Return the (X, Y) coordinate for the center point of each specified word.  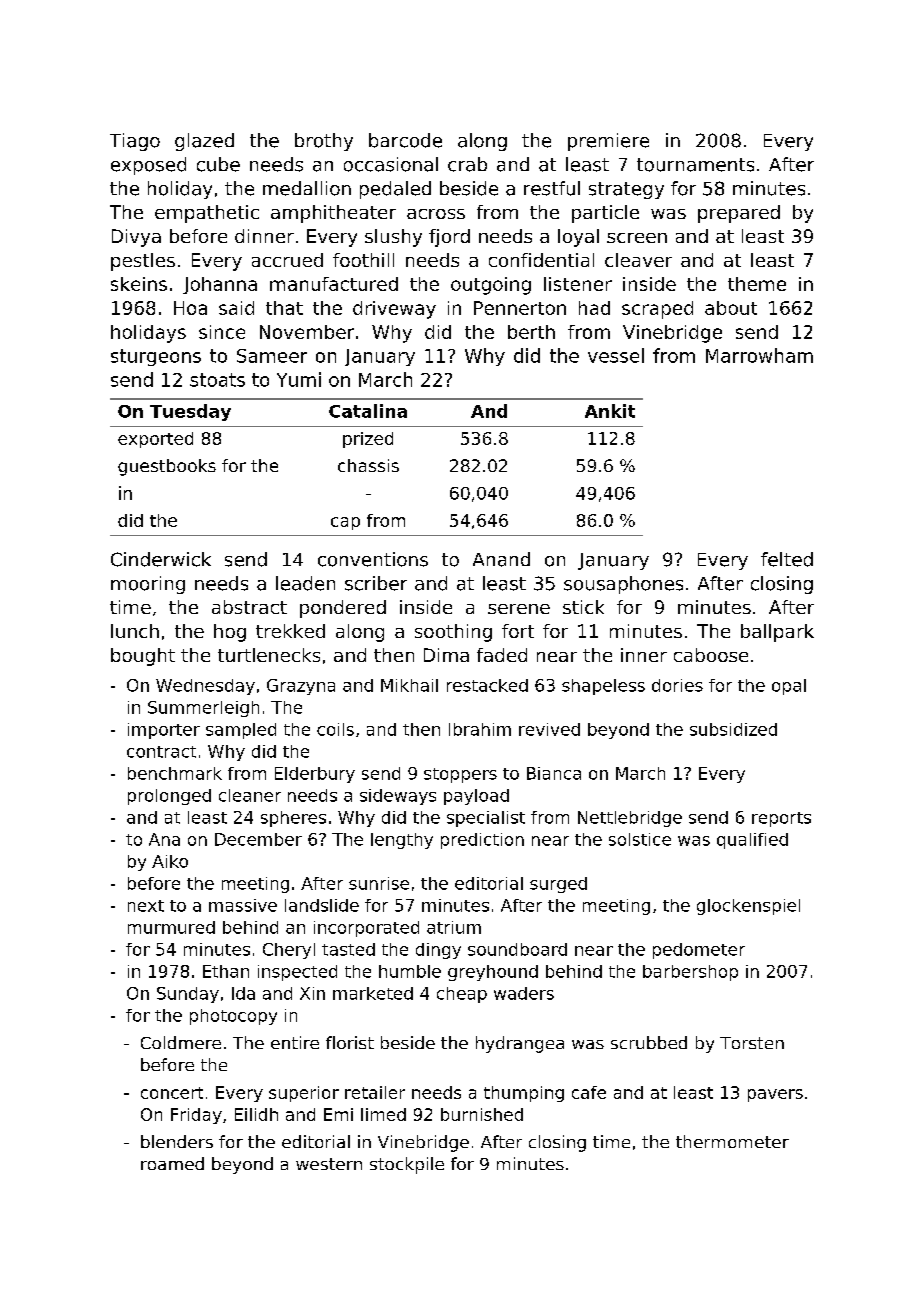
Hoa (190, 308)
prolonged (169, 797)
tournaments (695, 165)
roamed (172, 1163)
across (436, 214)
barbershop (690, 973)
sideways (398, 797)
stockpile (407, 1165)
